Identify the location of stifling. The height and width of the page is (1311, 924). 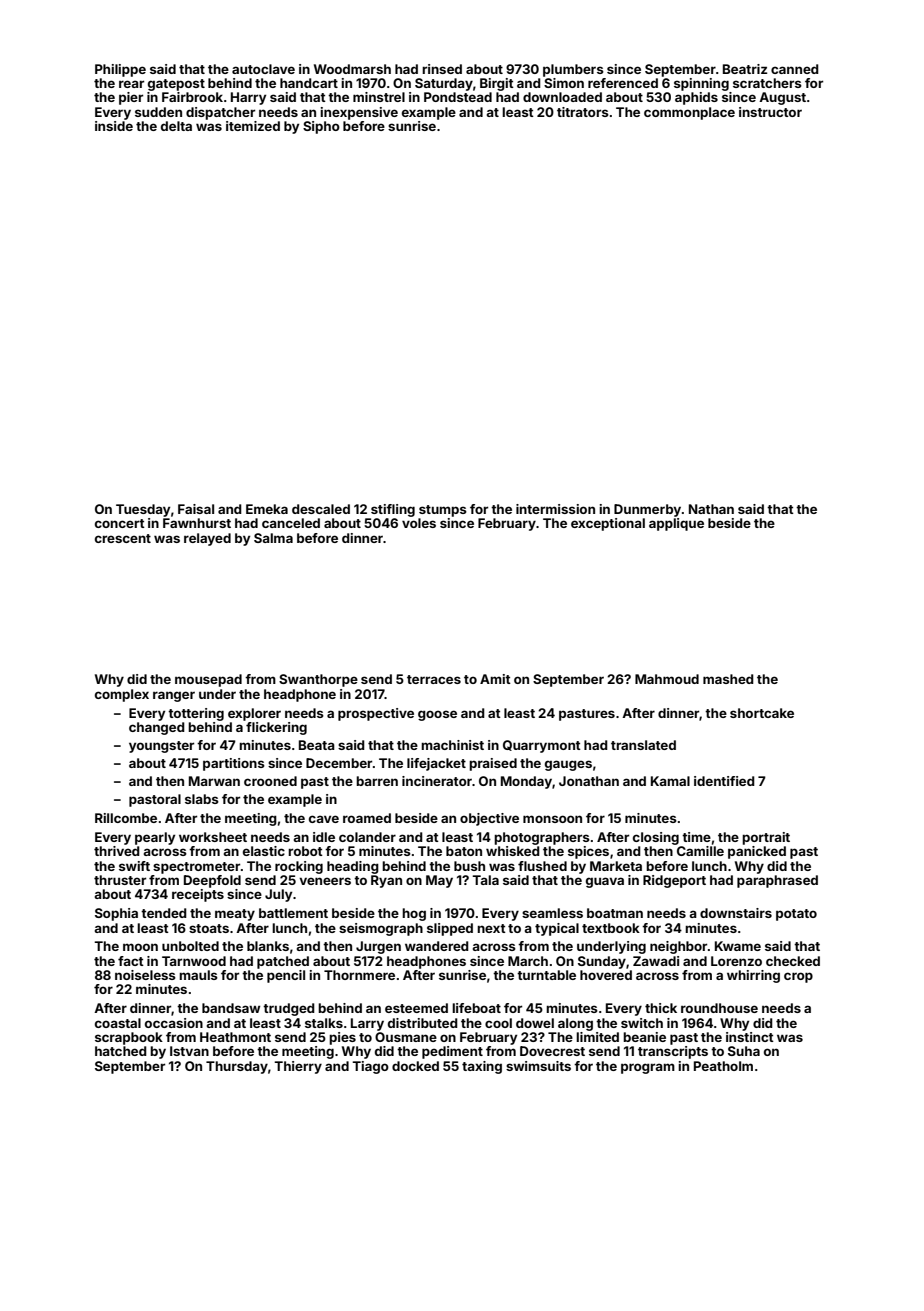
(393, 510).
